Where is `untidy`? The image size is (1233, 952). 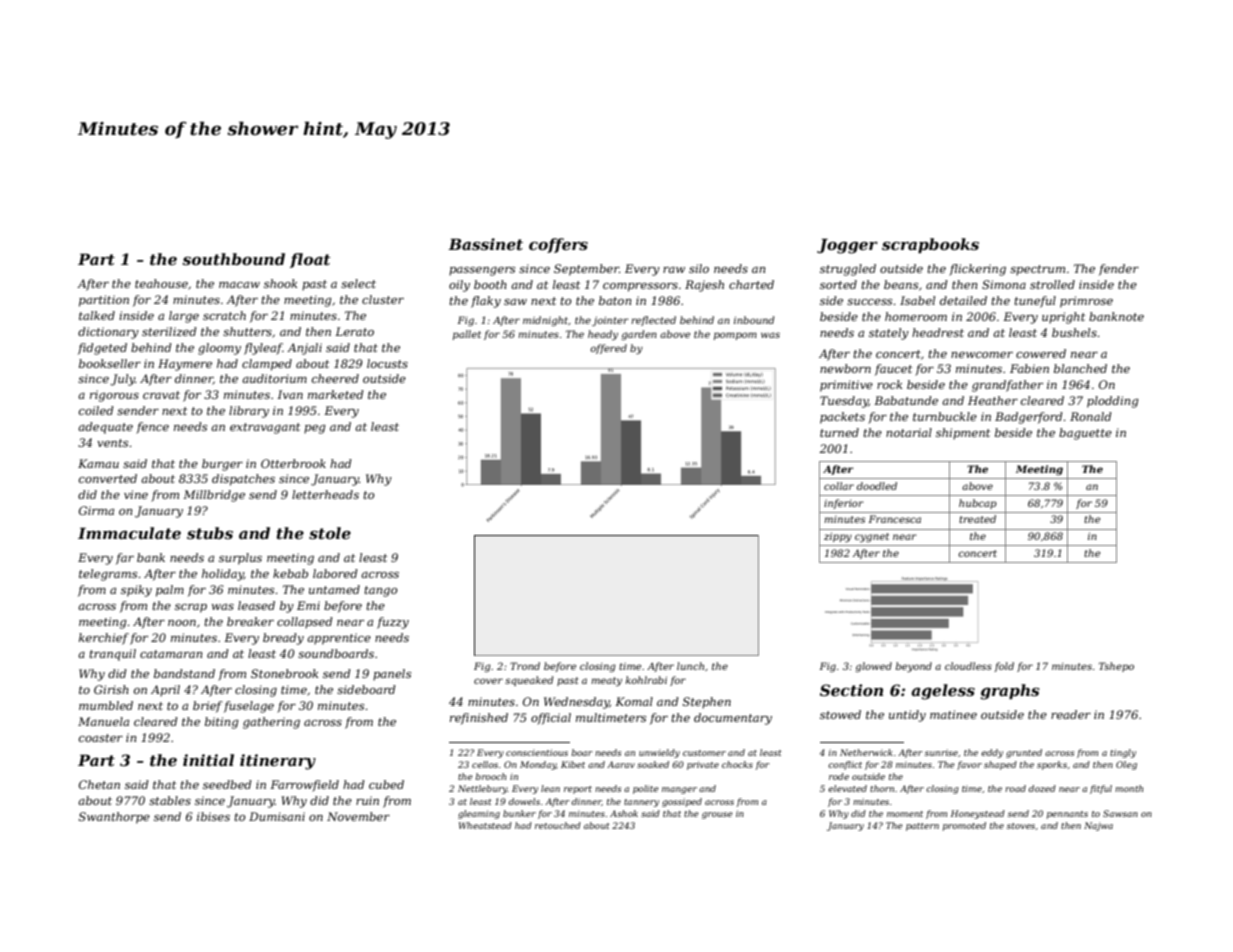
untidy is located at coordinates (907, 716).
